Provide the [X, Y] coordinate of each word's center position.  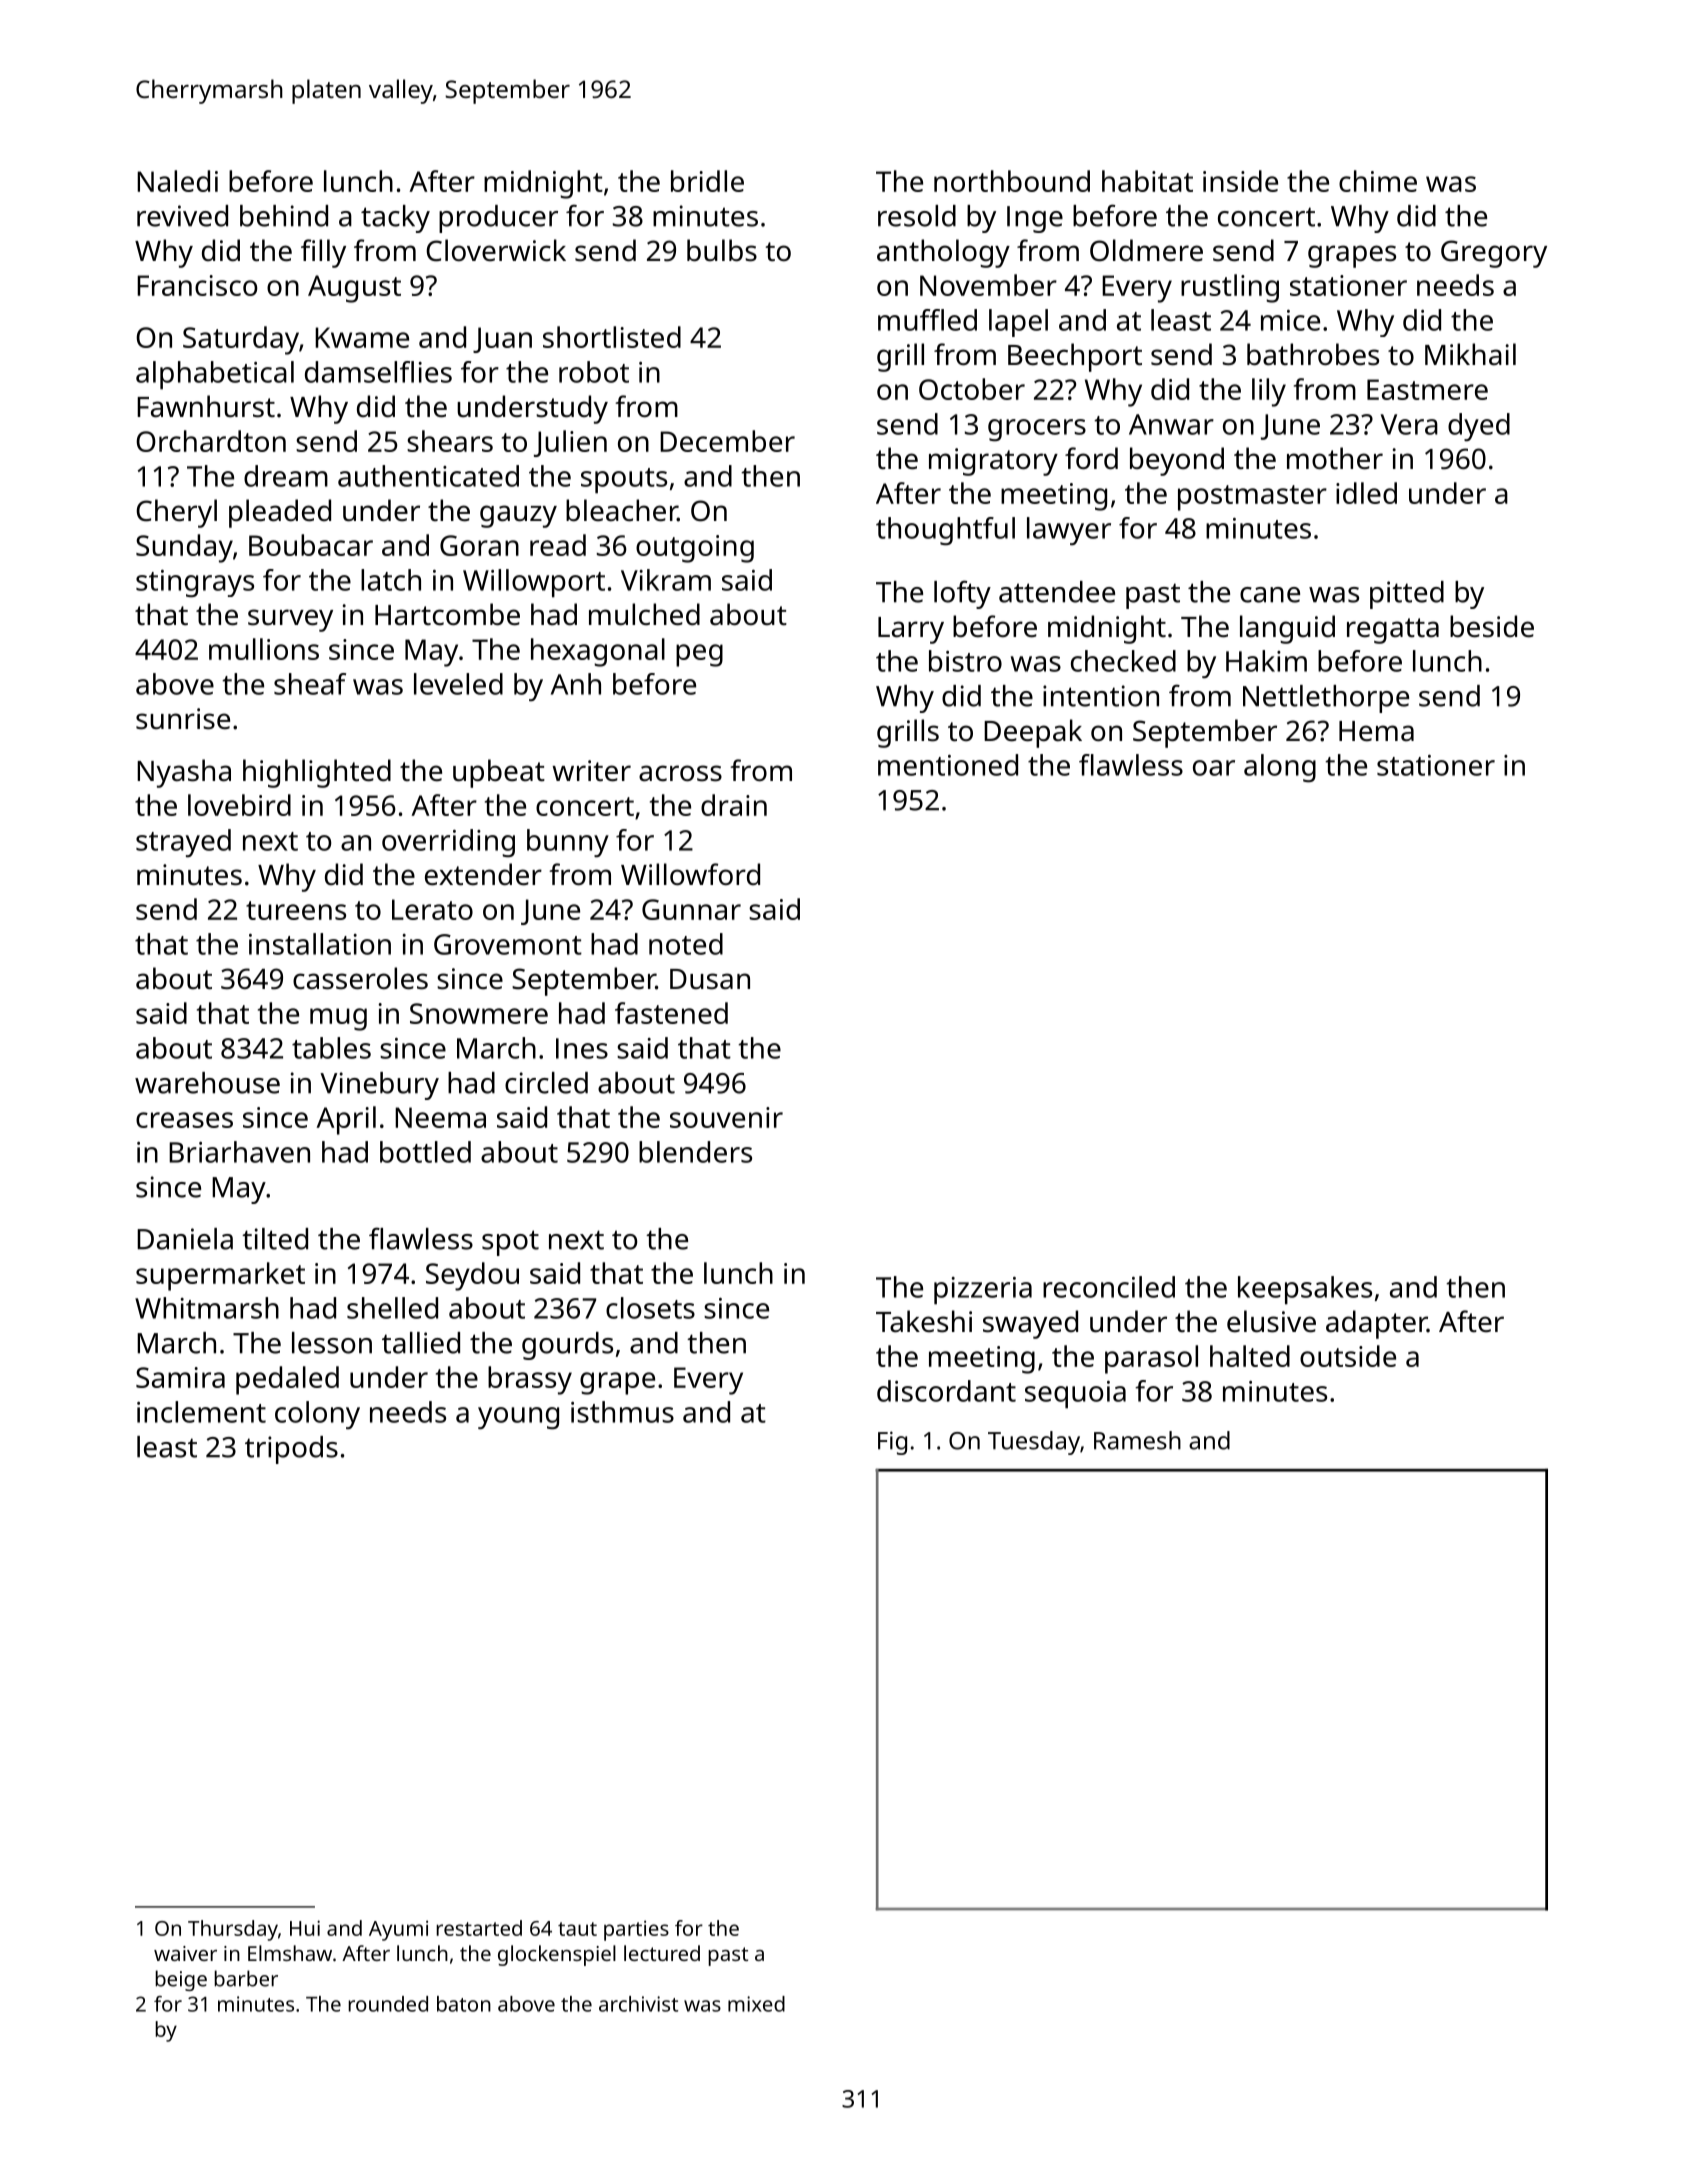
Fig [892, 1443]
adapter [1376, 1324]
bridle [707, 181]
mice [1290, 320]
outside [1348, 1356]
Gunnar [691, 909]
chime [1378, 181]
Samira [180, 1377]
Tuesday [1034, 1443]
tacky [395, 219]
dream [286, 476]
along [1280, 768]
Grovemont [508, 944]
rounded [388, 2004]
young [518, 1418]
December [727, 441]
